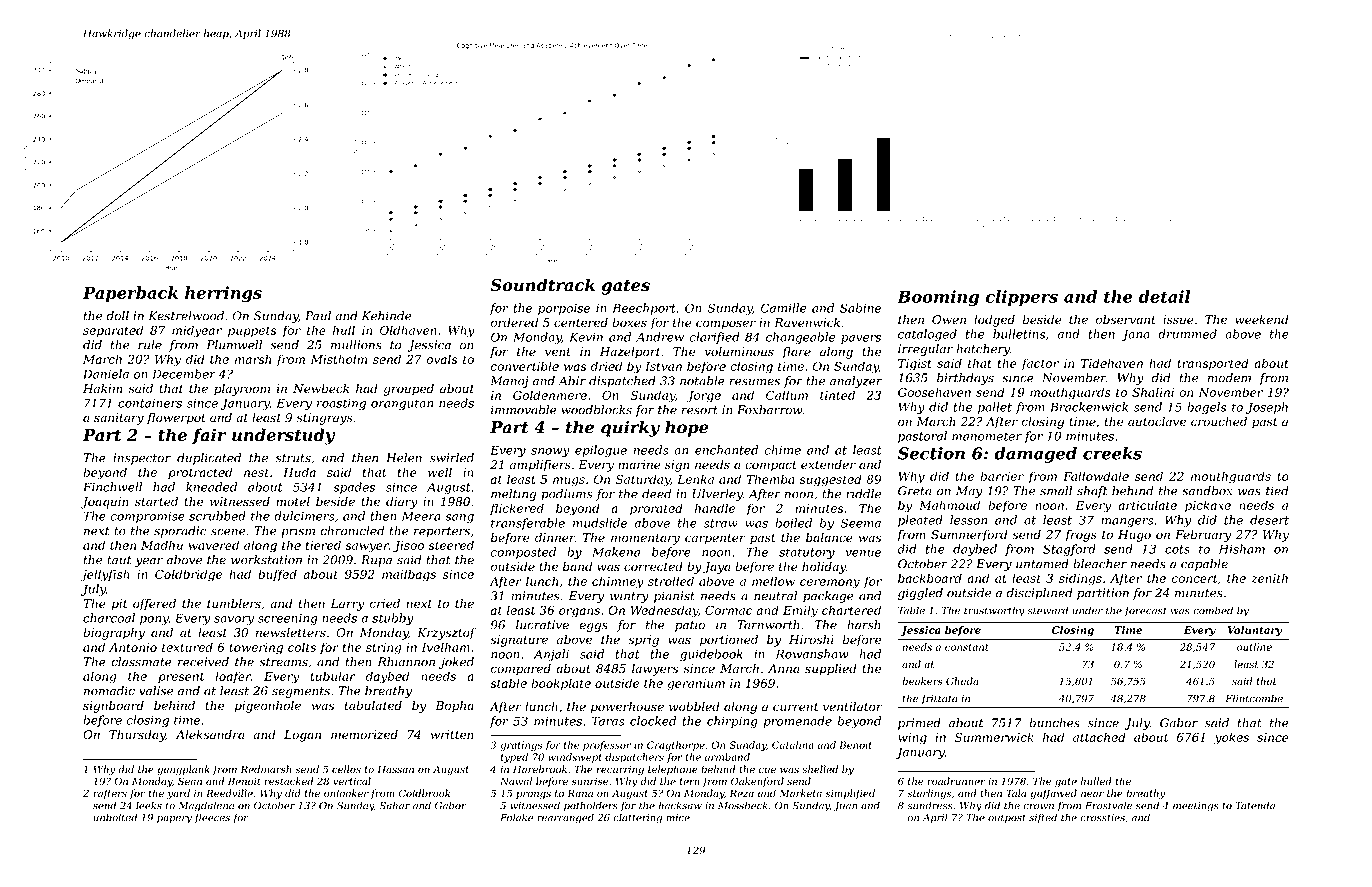 The width and height of the document is (1372, 887). I want to click on manometer, so click(987, 436).
